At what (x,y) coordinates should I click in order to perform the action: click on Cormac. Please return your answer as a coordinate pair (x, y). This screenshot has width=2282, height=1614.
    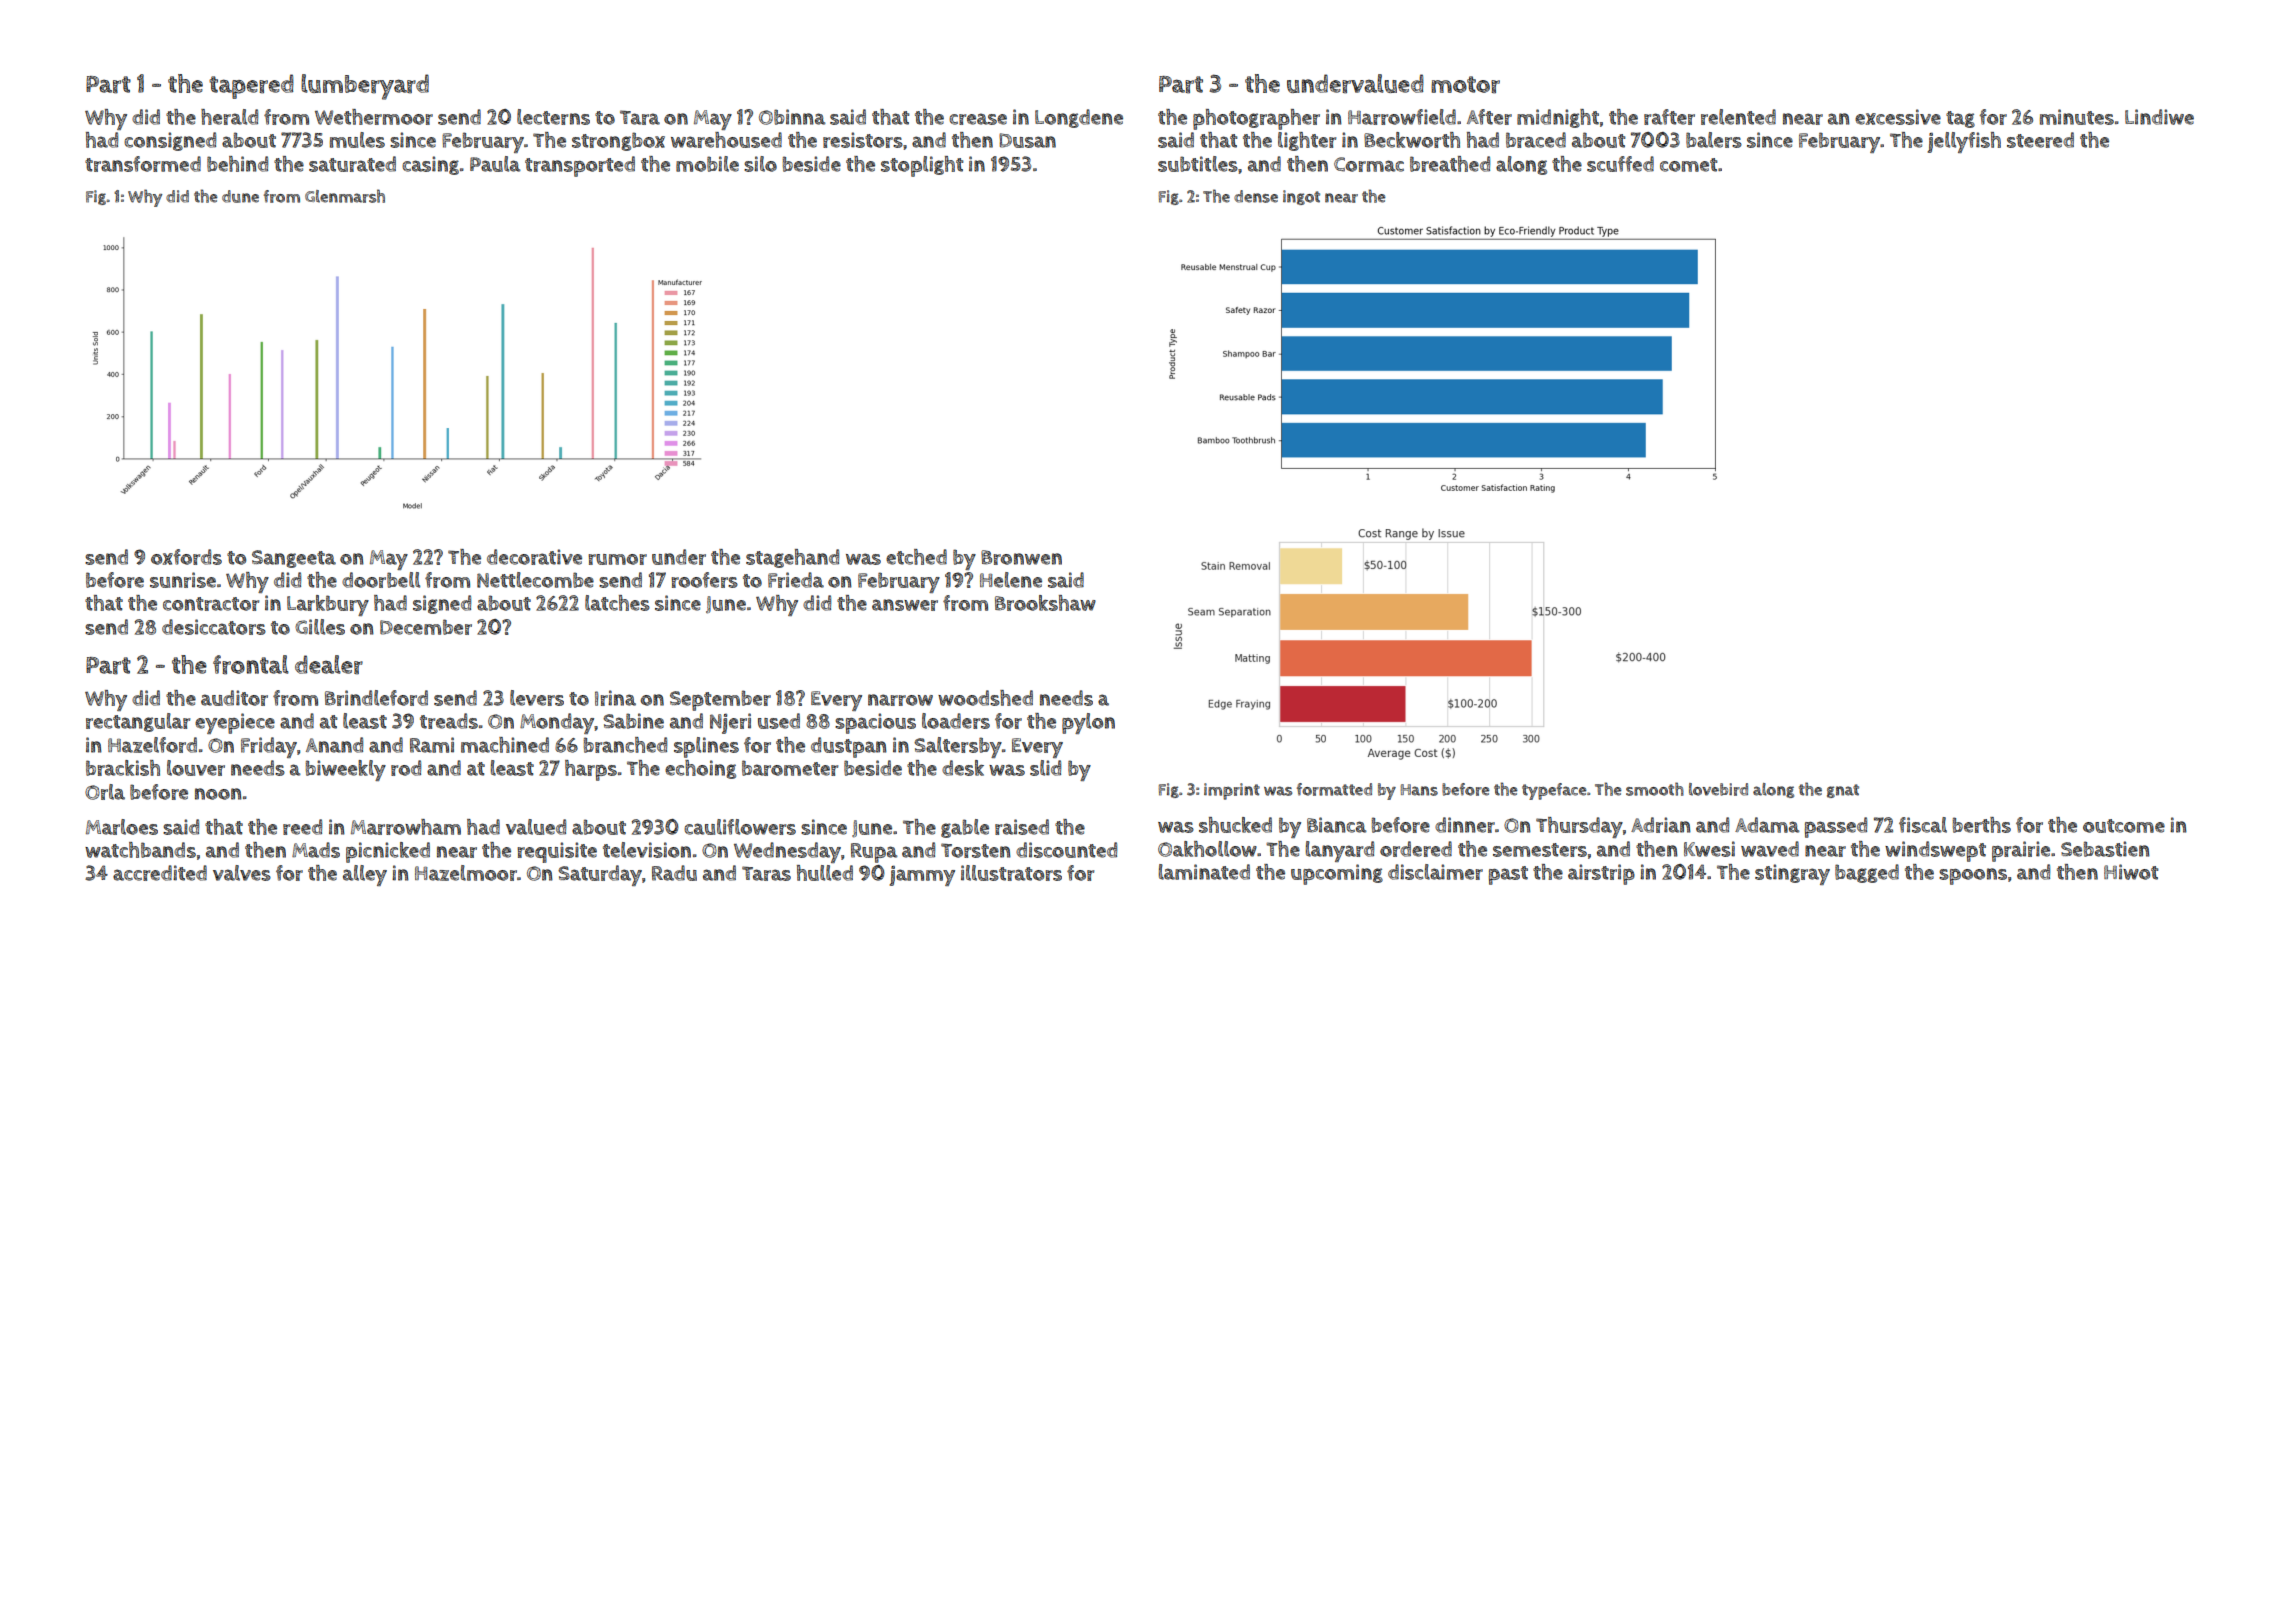
    Looking at the image, I should click on (1369, 164).
